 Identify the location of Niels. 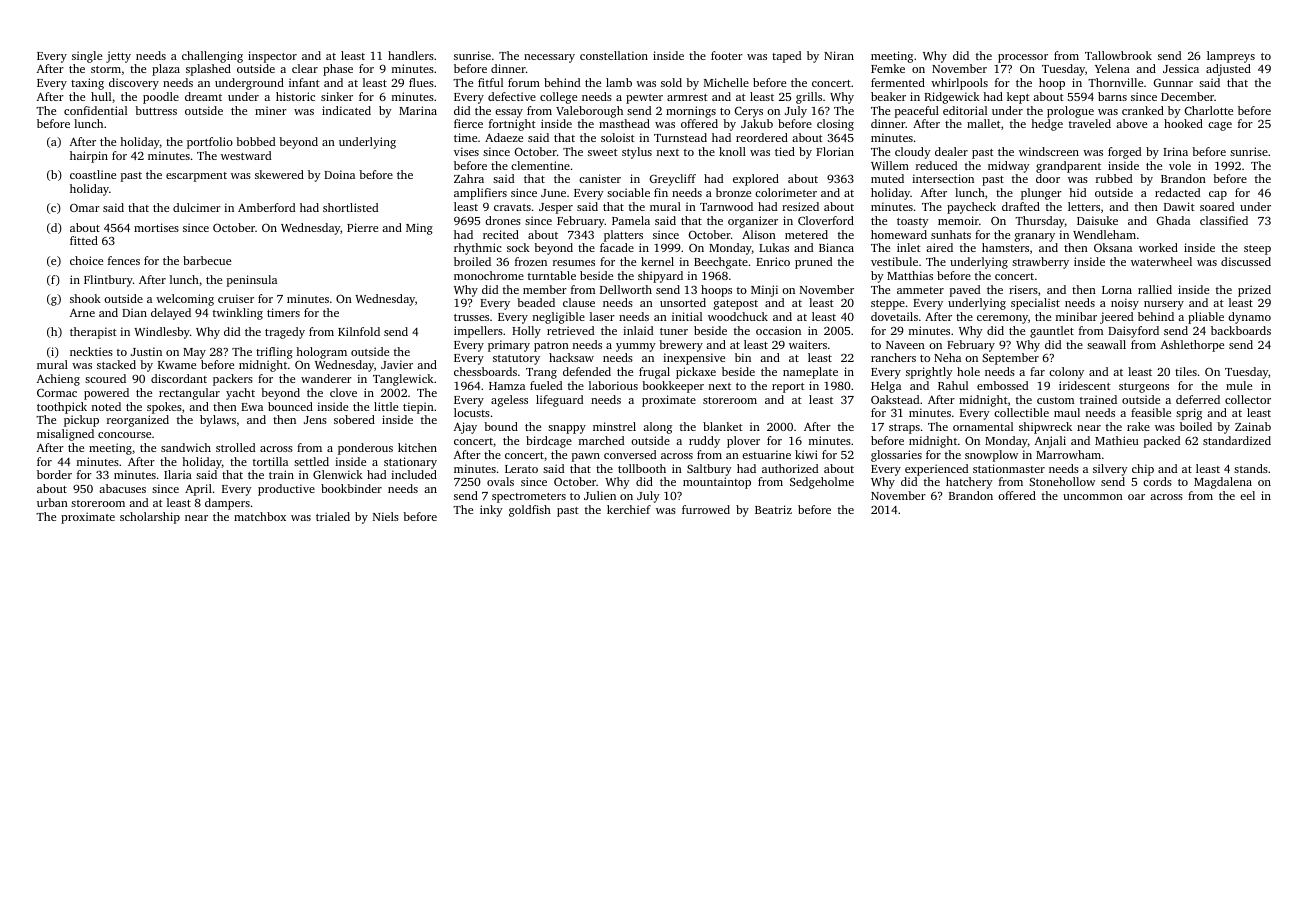
(386, 516).
